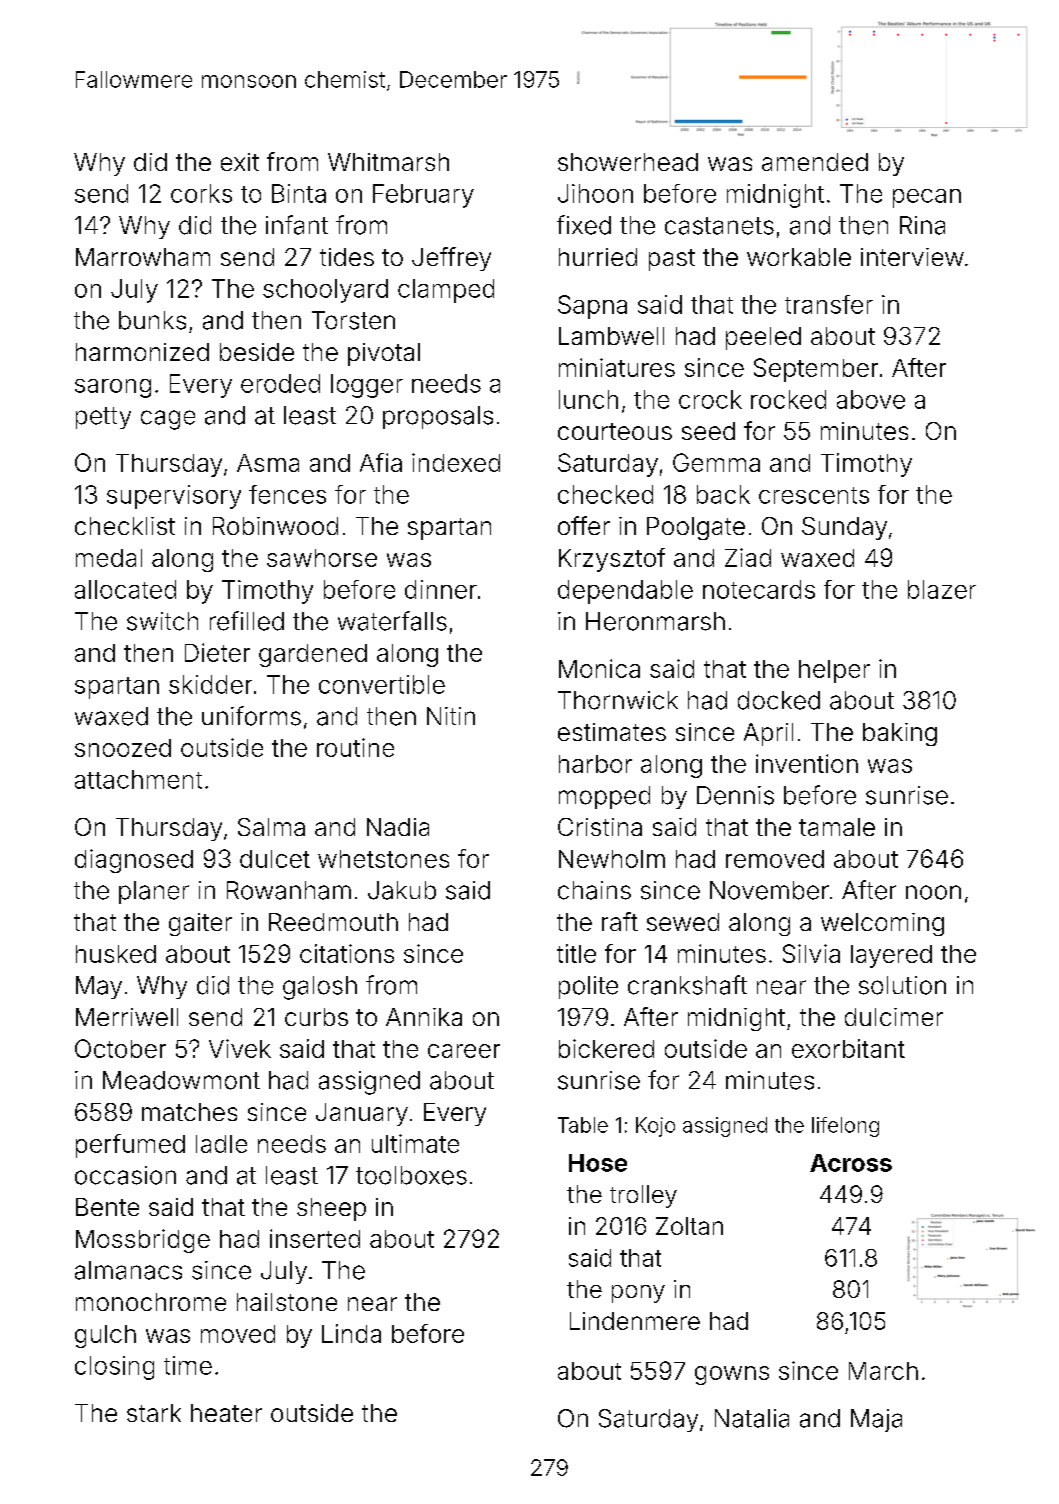 The width and height of the screenshot is (1059, 1504). What do you see at coordinates (174, 497) in the screenshot?
I see `supervisory` at bounding box center [174, 497].
